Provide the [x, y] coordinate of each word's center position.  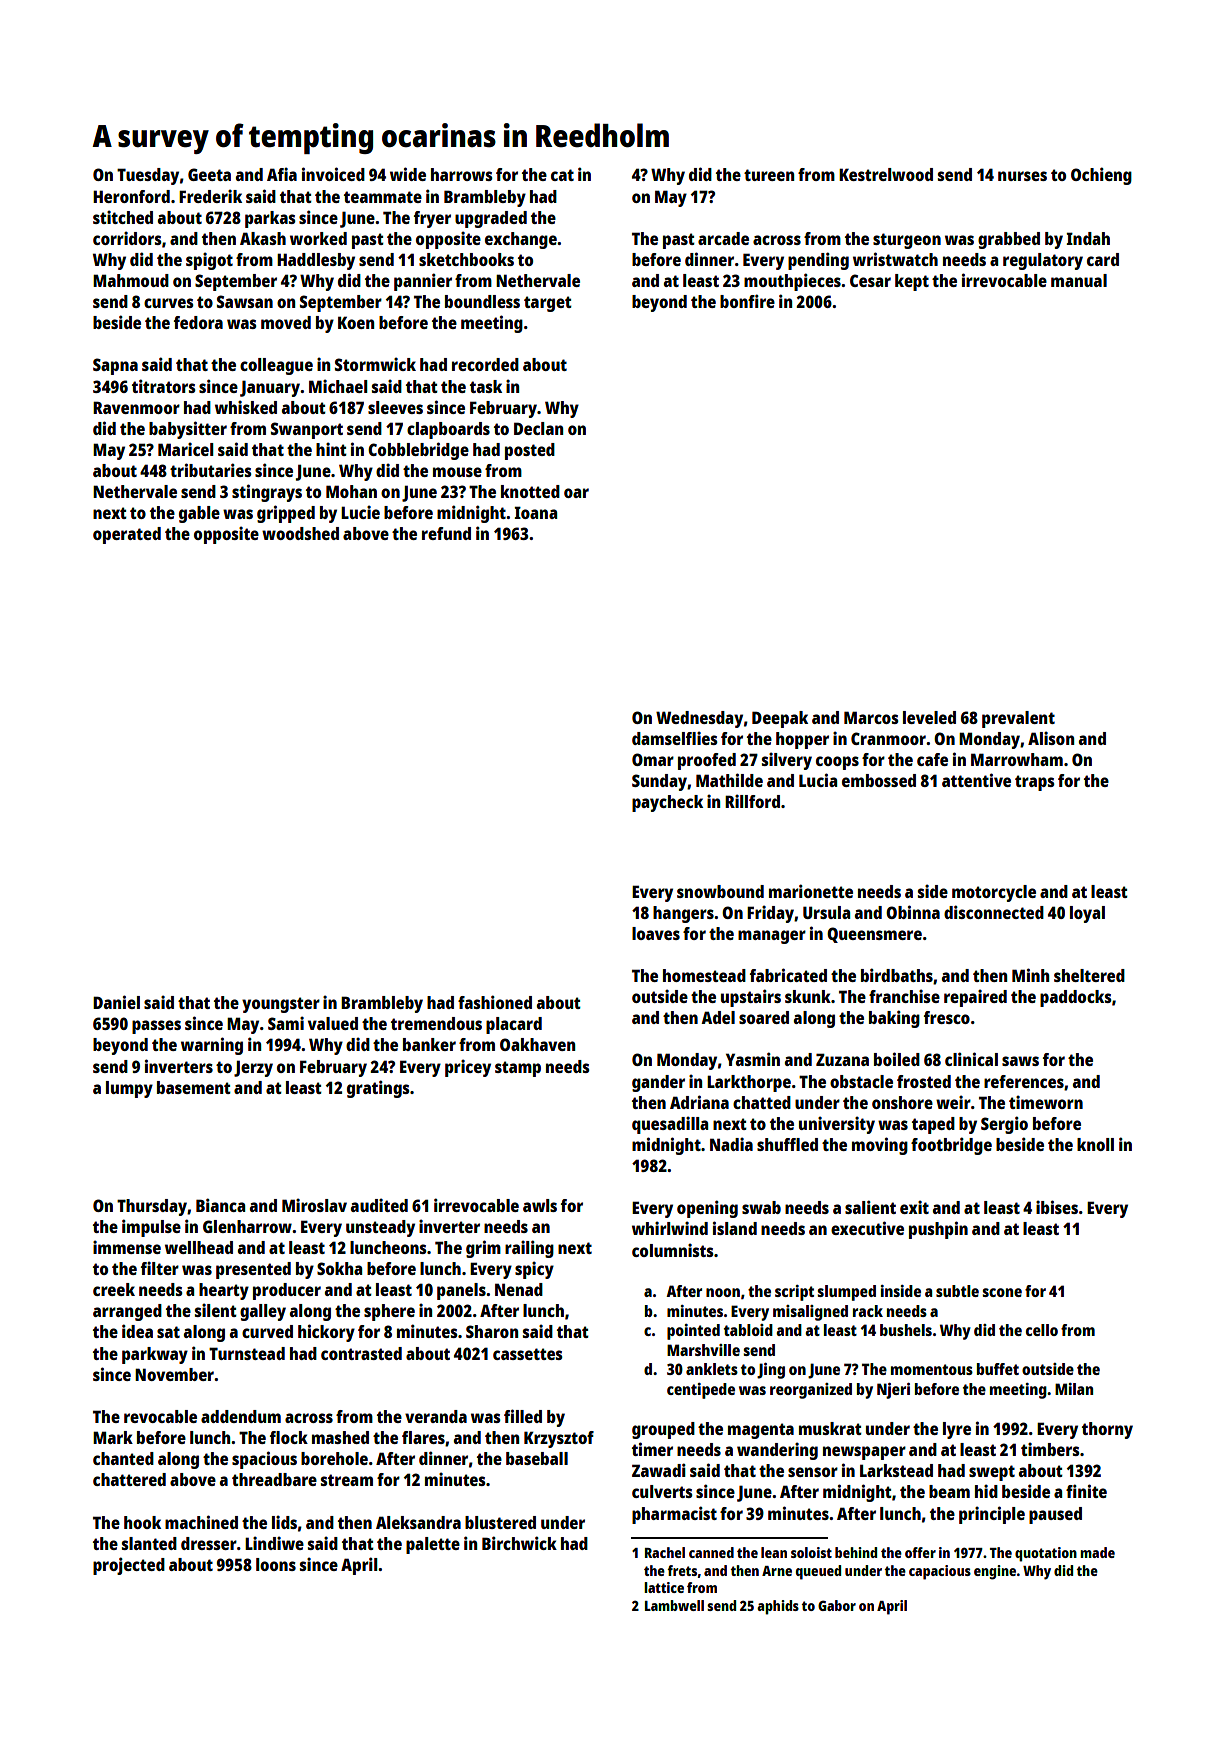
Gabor [837, 1605]
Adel [718, 1017]
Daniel [116, 1002]
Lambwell [674, 1605]
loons [276, 1564]
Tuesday [148, 176]
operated [127, 535]
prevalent [1018, 719]
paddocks [1076, 998]
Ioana [535, 512]
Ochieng [1101, 176]
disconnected [994, 912]
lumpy [129, 1089]
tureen [769, 175]
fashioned [495, 1002]
